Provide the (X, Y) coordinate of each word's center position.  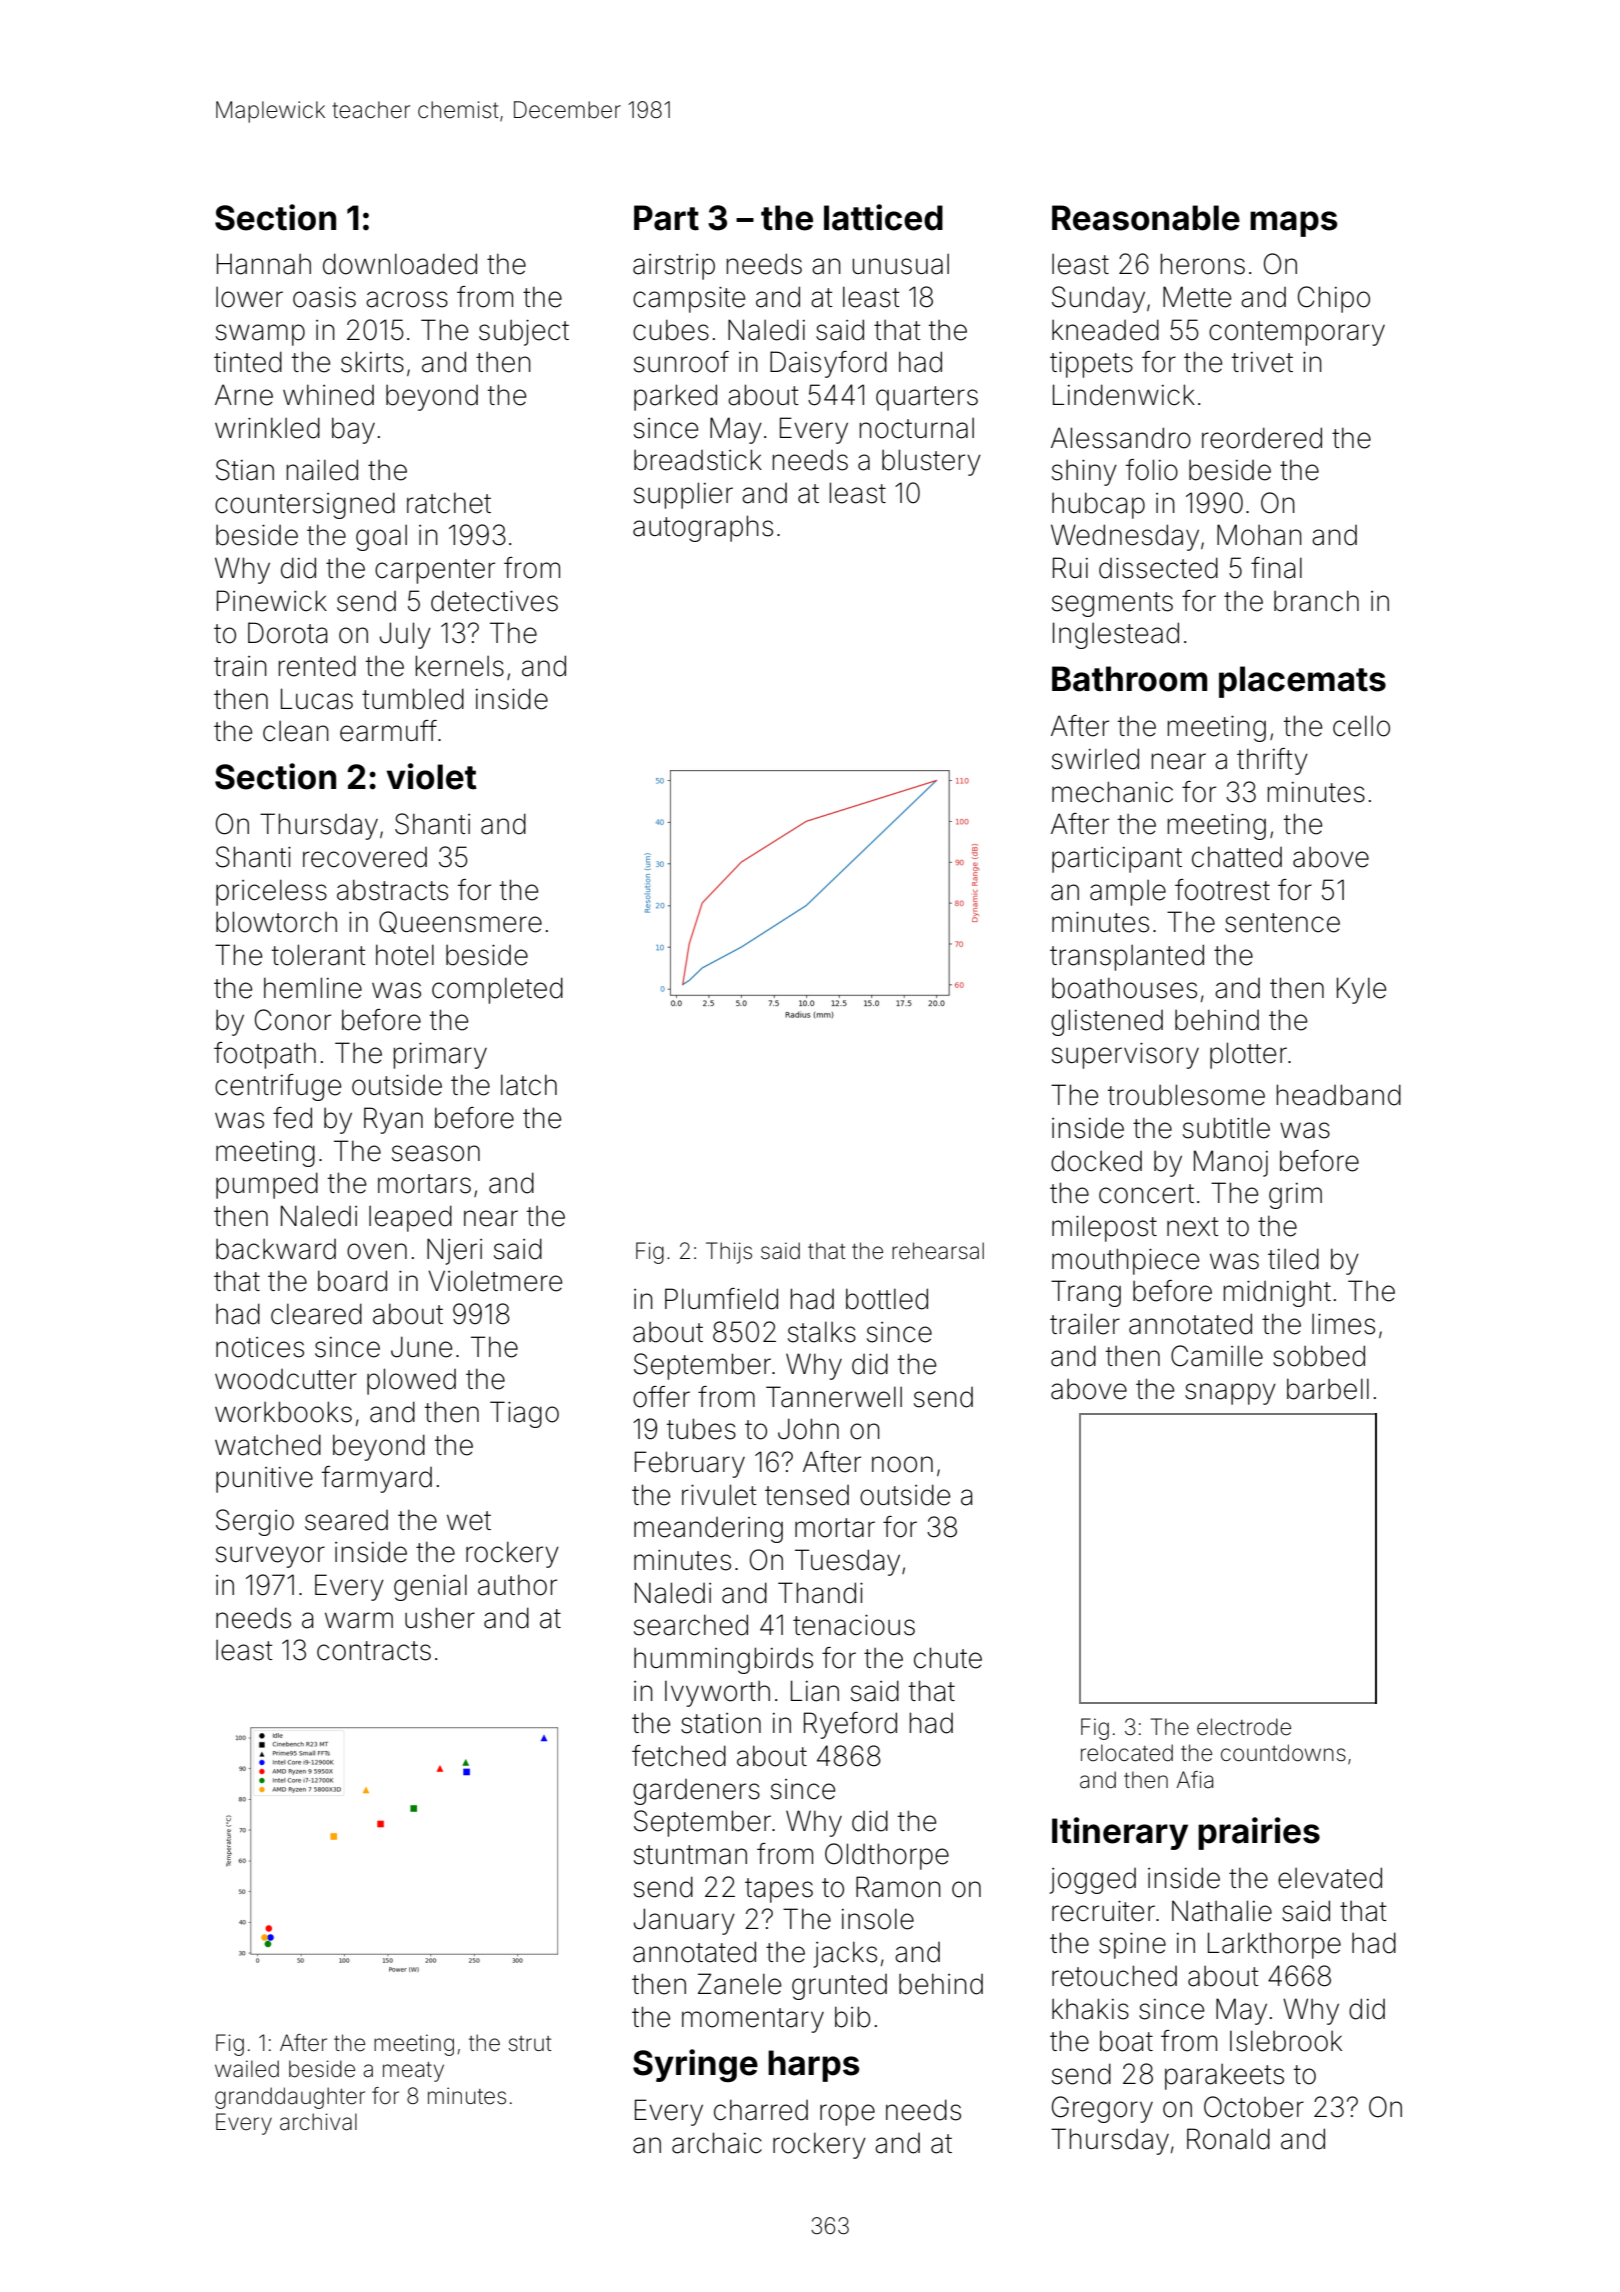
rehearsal (938, 1251)
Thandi (820, 1593)
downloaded (400, 264)
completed (497, 990)
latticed (883, 217)
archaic (717, 2143)
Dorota (287, 633)
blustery (931, 462)
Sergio (255, 1522)
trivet (1262, 362)
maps (1294, 224)
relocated (1127, 1753)
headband (1338, 1095)
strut (530, 2043)
